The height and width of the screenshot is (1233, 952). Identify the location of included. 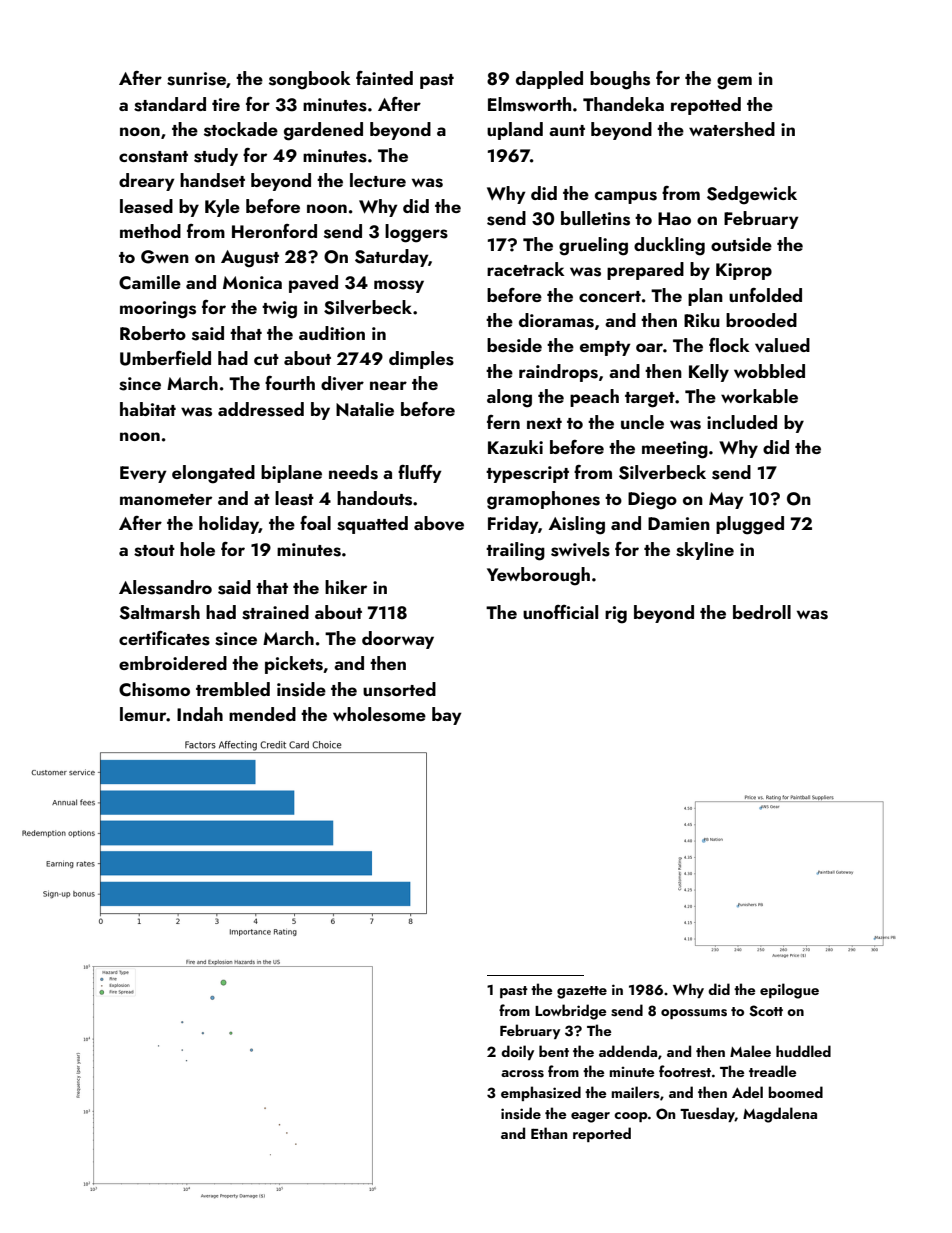
(742, 422).
